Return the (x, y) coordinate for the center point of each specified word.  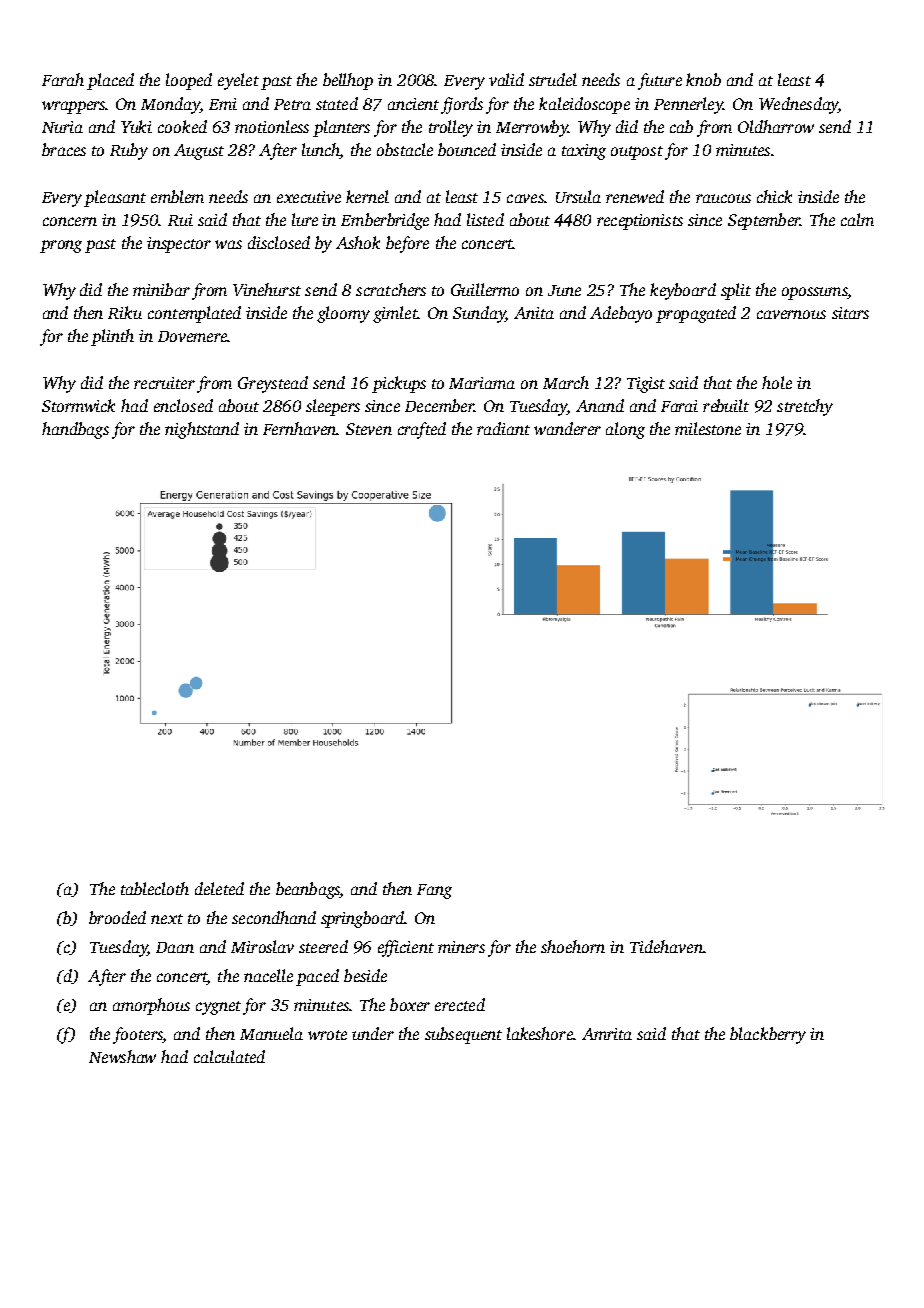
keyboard (683, 291)
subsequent (463, 1035)
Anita (534, 313)
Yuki (136, 126)
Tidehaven (666, 946)
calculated (229, 1056)
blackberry (768, 1035)
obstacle (405, 149)
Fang (434, 891)
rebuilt (726, 405)
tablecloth (155, 888)
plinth (112, 337)
